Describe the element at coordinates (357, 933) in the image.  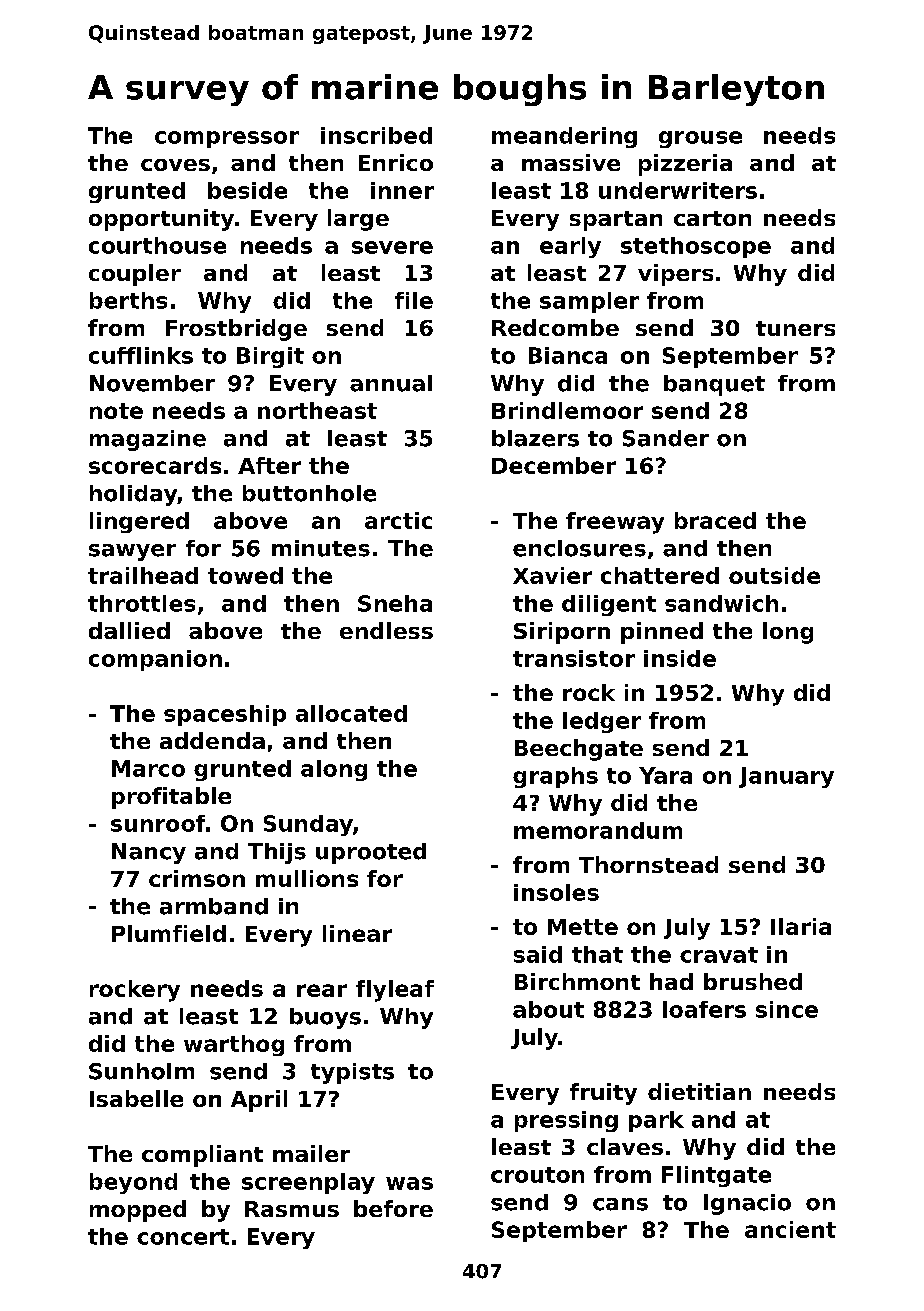
I see `linear` at that location.
